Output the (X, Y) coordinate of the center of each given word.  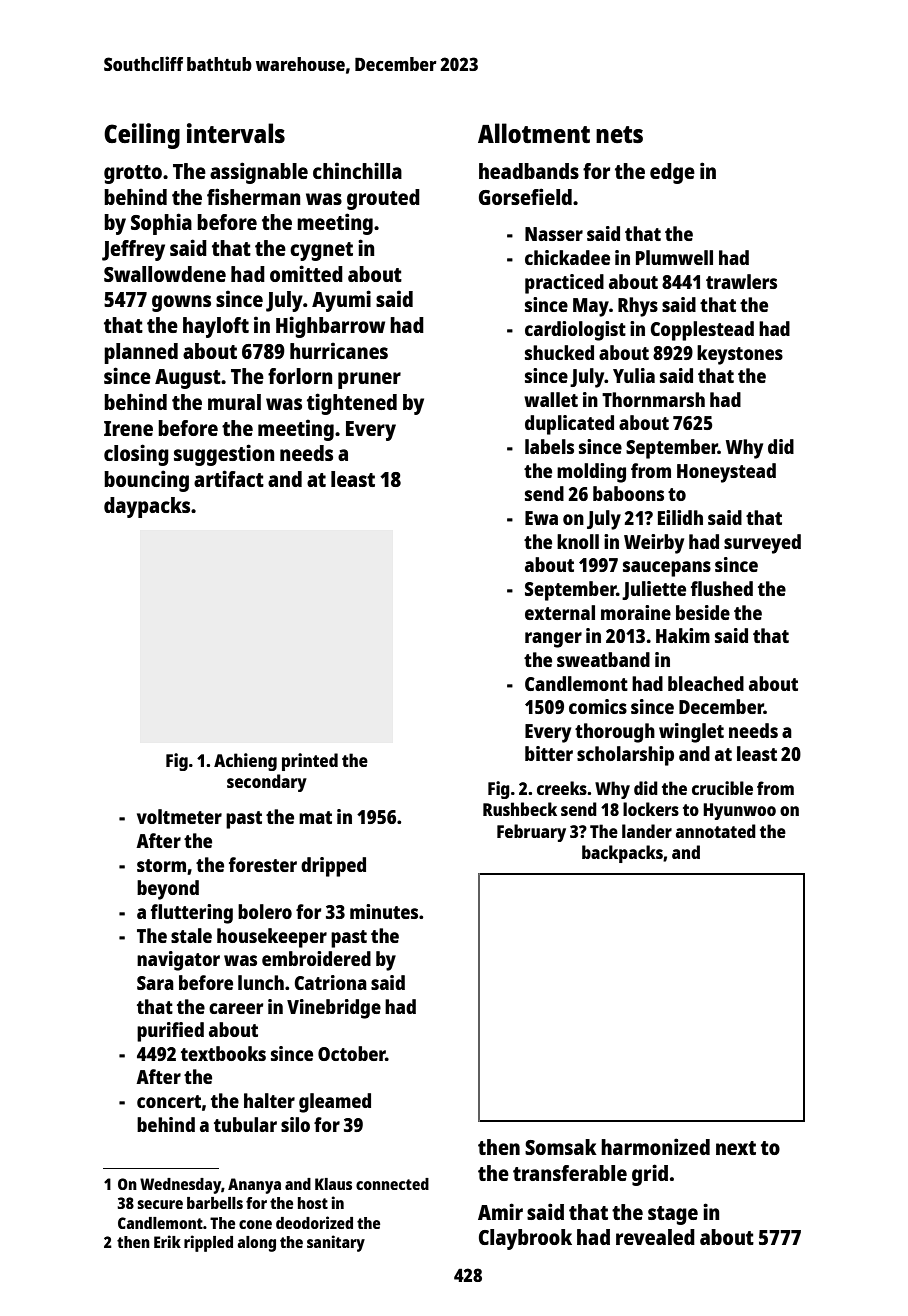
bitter (549, 753)
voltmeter (179, 816)
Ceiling (142, 136)
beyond (168, 890)
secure (160, 1204)
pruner (369, 380)
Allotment (534, 133)
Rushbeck (520, 809)
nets (619, 134)
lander (647, 831)
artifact (229, 478)
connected (392, 1184)
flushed (722, 588)
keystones (740, 355)
